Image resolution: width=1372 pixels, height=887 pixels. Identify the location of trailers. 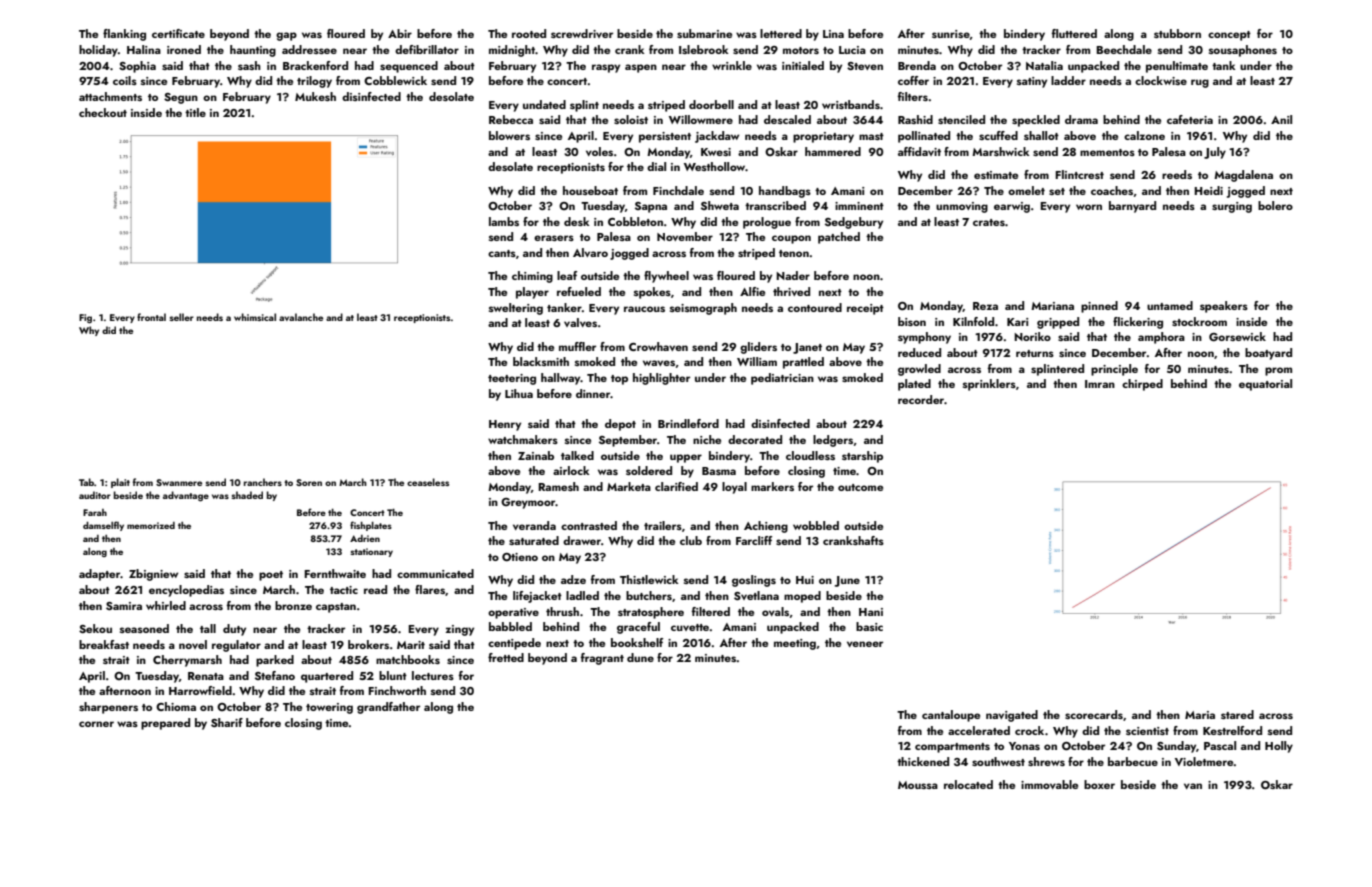
(663, 525).
